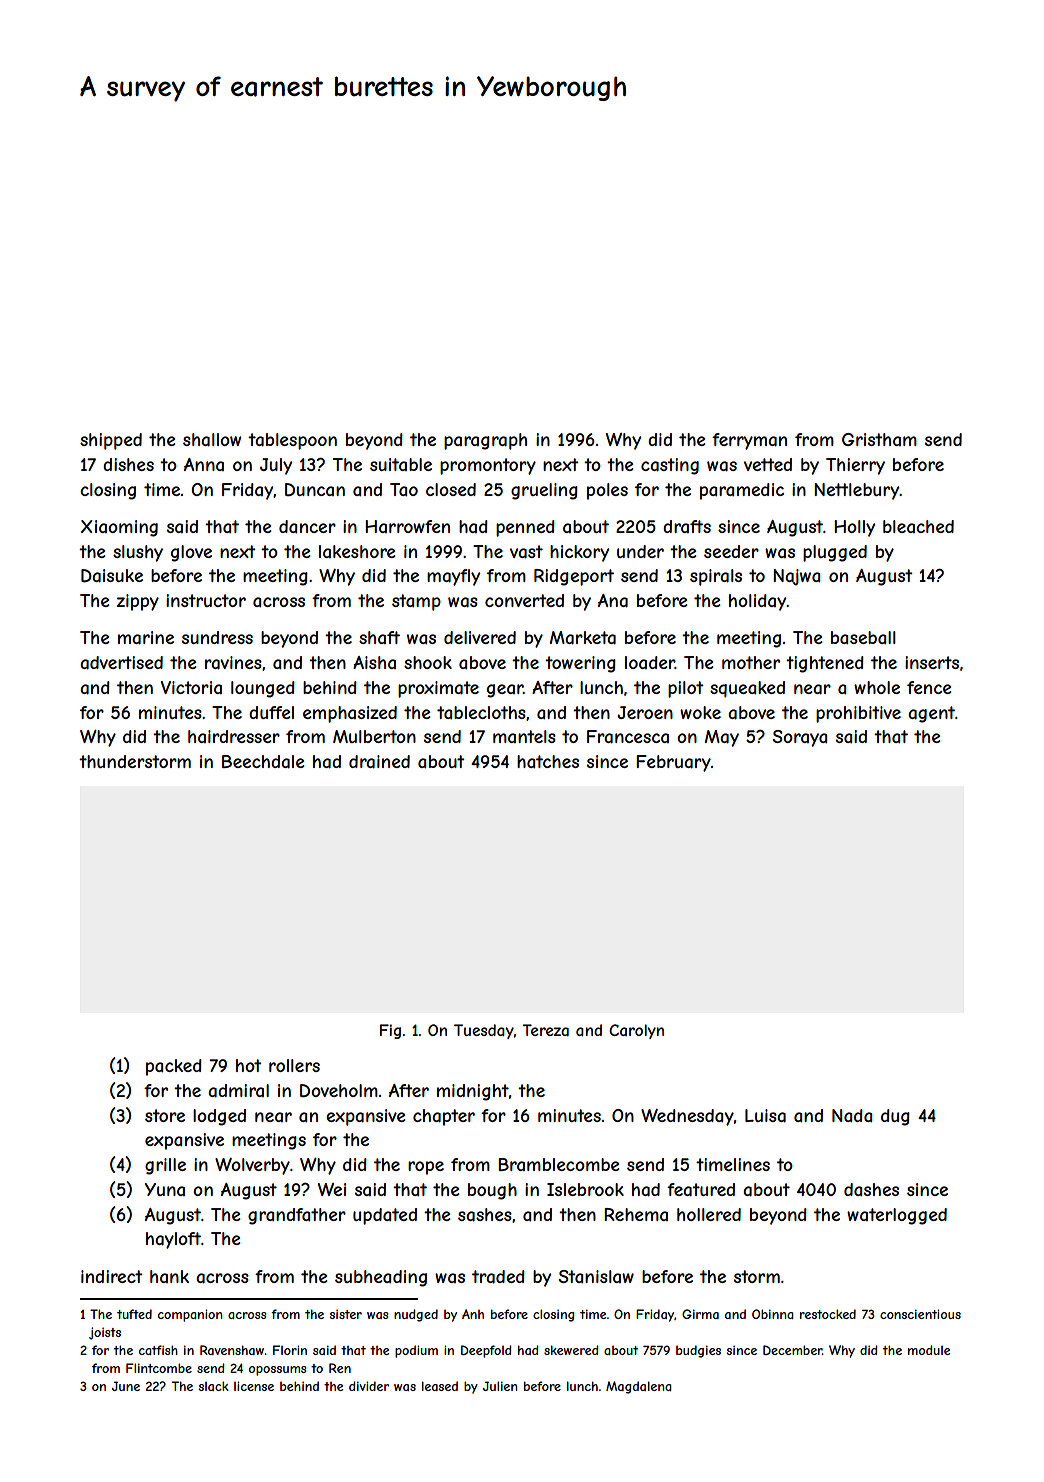 This page has width=1044, height=1482. I want to click on Beechdale, so click(263, 761).
